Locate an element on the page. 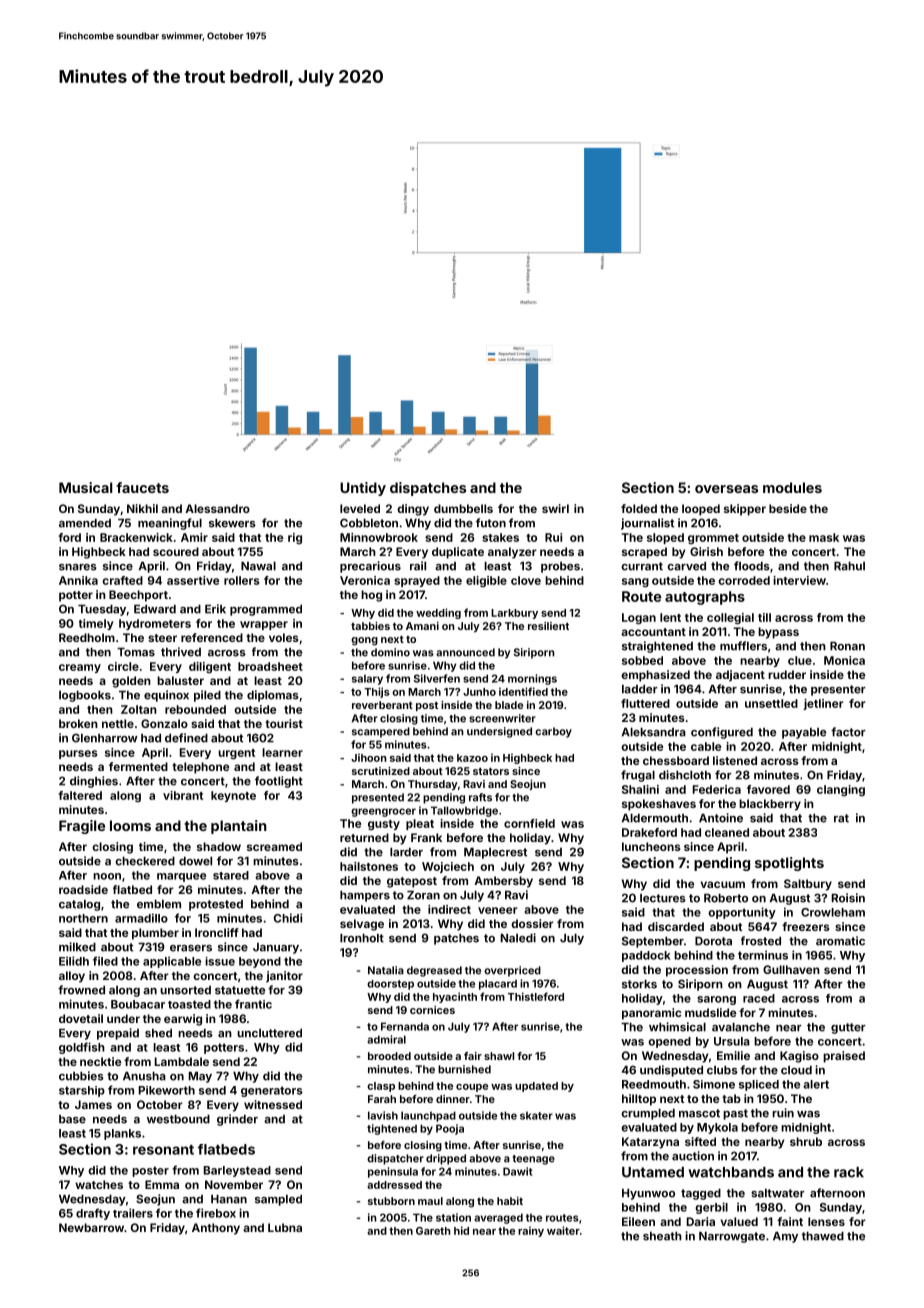  generators is located at coordinates (272, 1091).
